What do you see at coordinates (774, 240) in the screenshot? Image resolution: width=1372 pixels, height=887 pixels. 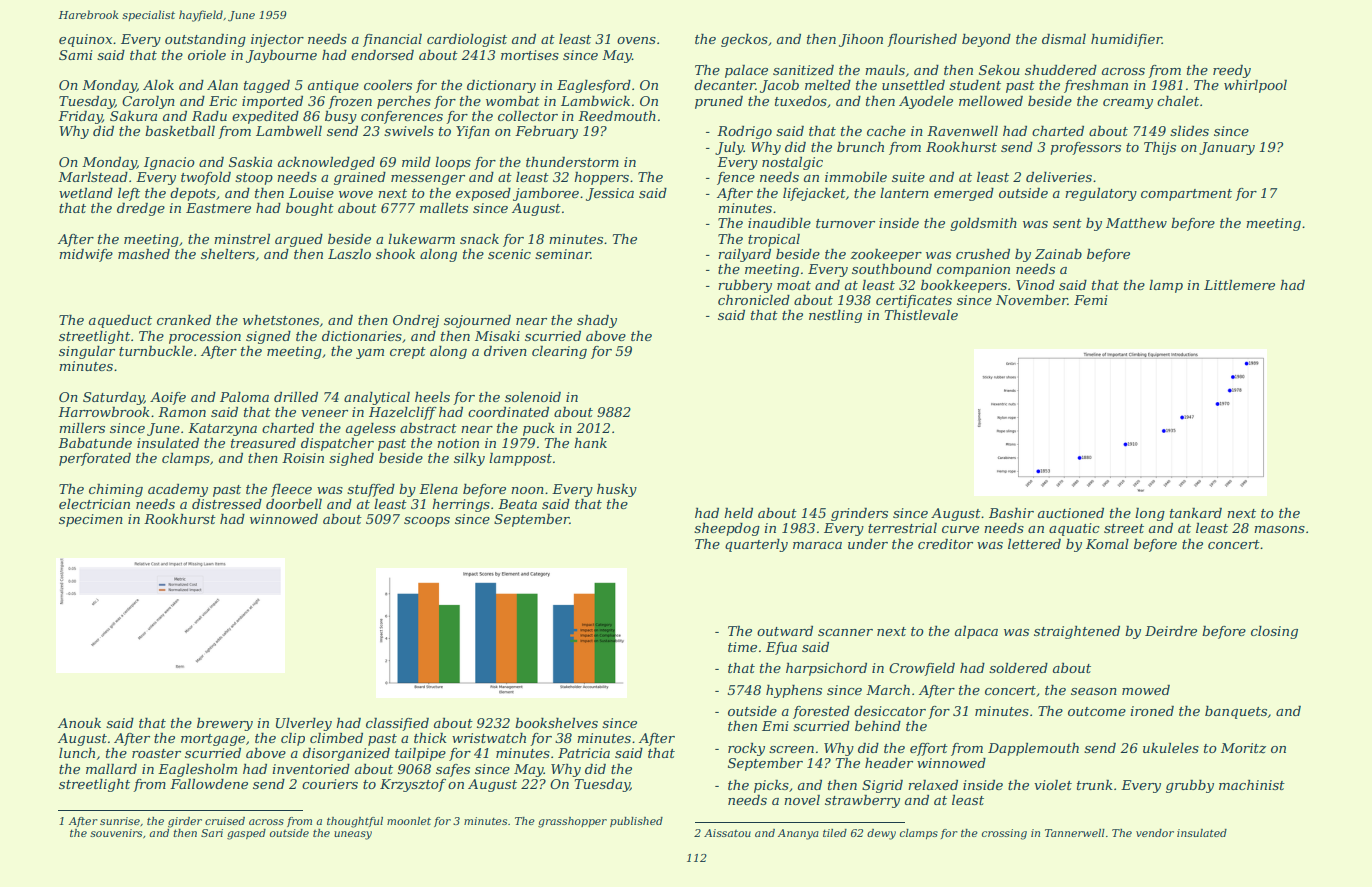 I see `tropical` at bounding box center [774, 240].
